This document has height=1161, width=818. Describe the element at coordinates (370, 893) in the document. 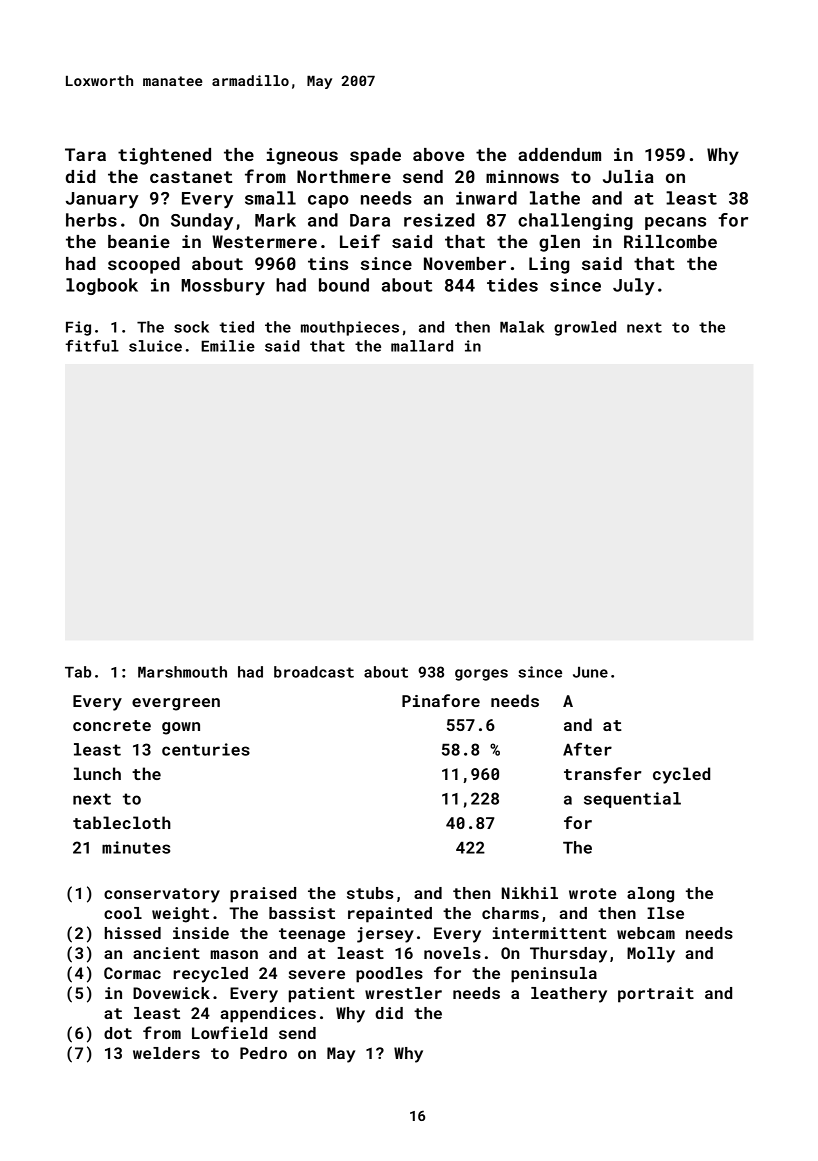

I see `stubs` at that location.
